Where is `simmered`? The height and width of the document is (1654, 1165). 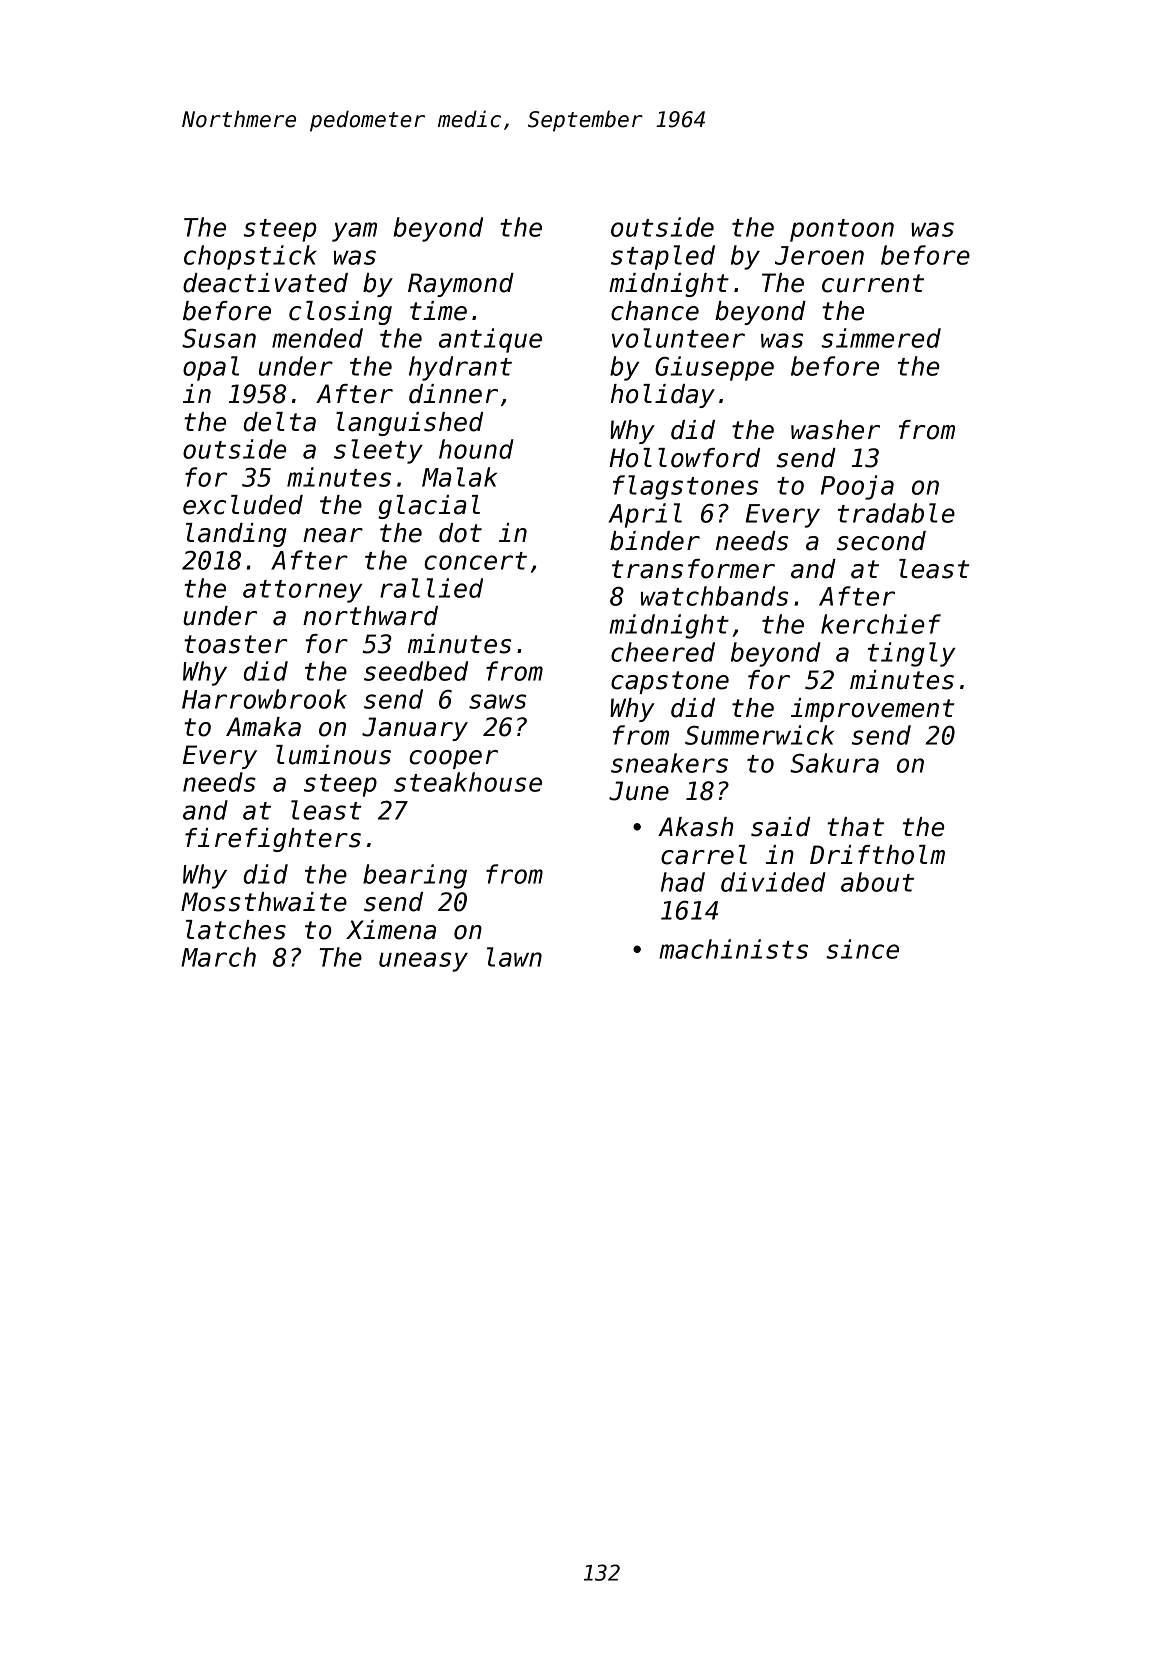
simmered is located at coordinates (881, 338).
